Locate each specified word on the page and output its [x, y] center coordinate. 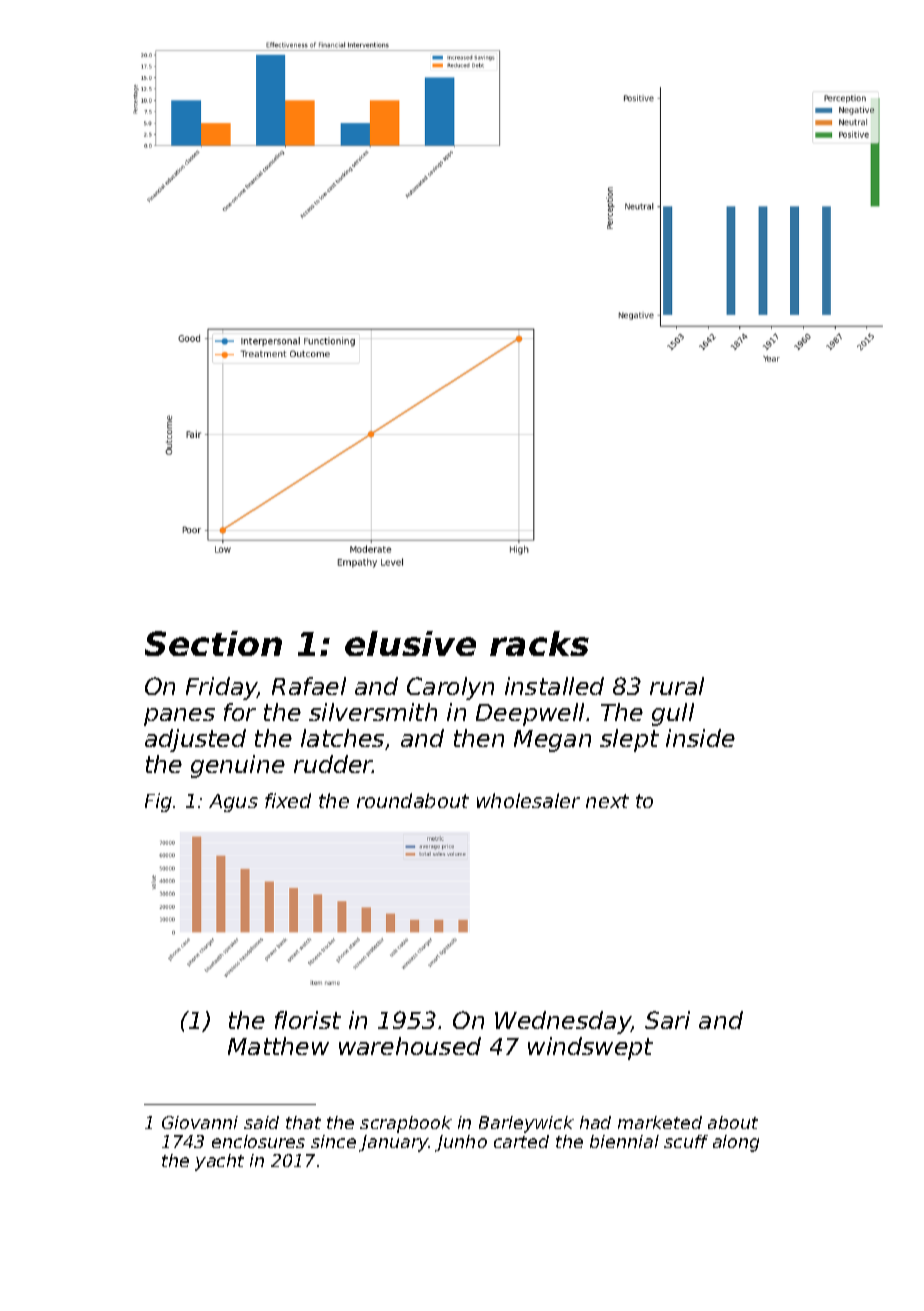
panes [179, 717]
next [607, 801]
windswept [590, 1048]
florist [308, 1020]
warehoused [410, 1046]
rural [677, 686]
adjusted [195, 740]
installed [554, 686]
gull [673, 714]
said [261, 1122]
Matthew [278, 1046]
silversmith [373, 712]
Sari [667, 1020]
